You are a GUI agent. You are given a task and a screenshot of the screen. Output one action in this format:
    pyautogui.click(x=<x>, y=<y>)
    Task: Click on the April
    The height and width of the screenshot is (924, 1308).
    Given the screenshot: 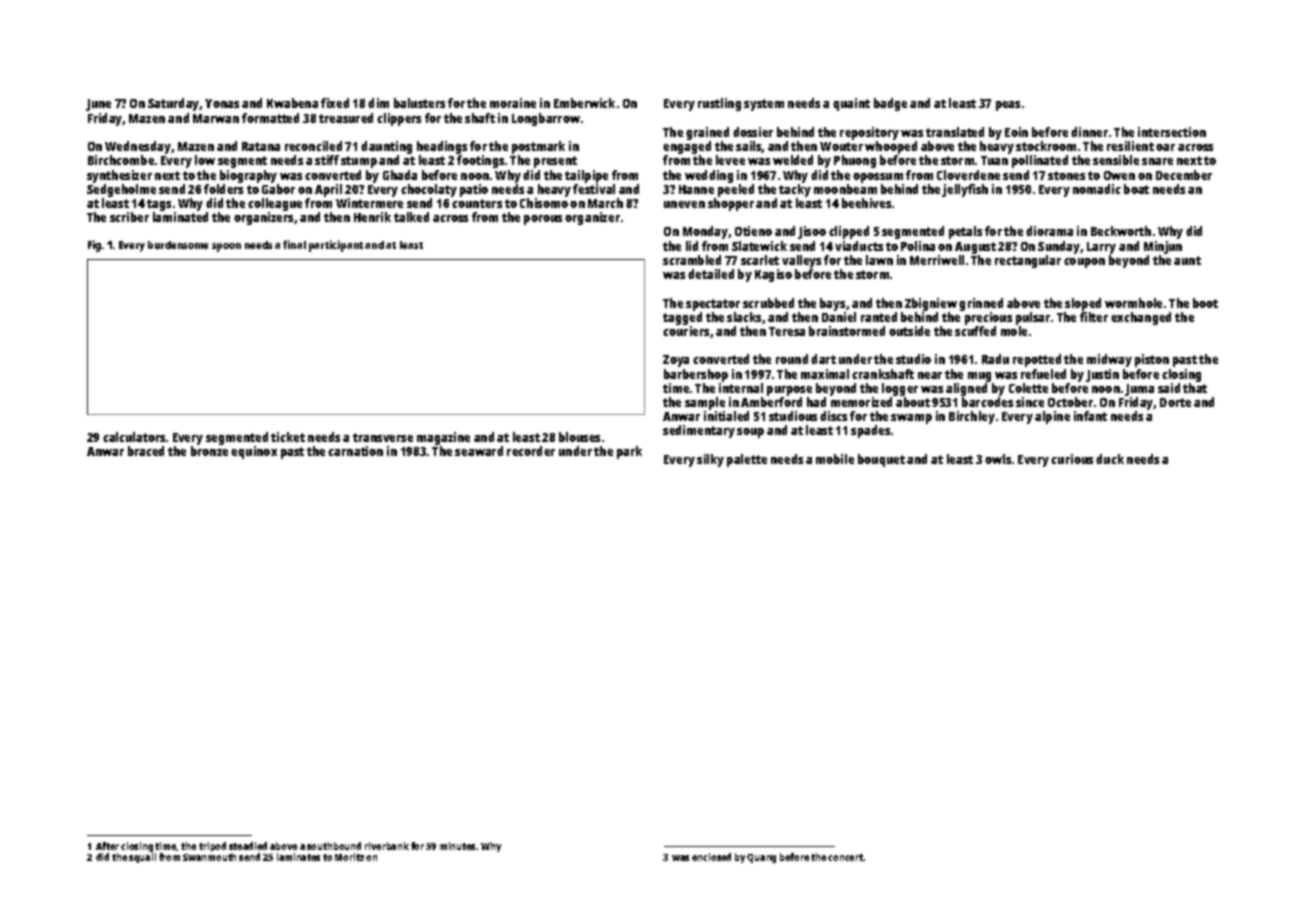 What is the action you would take?
    pyautogui.click(x=328, y=190)
